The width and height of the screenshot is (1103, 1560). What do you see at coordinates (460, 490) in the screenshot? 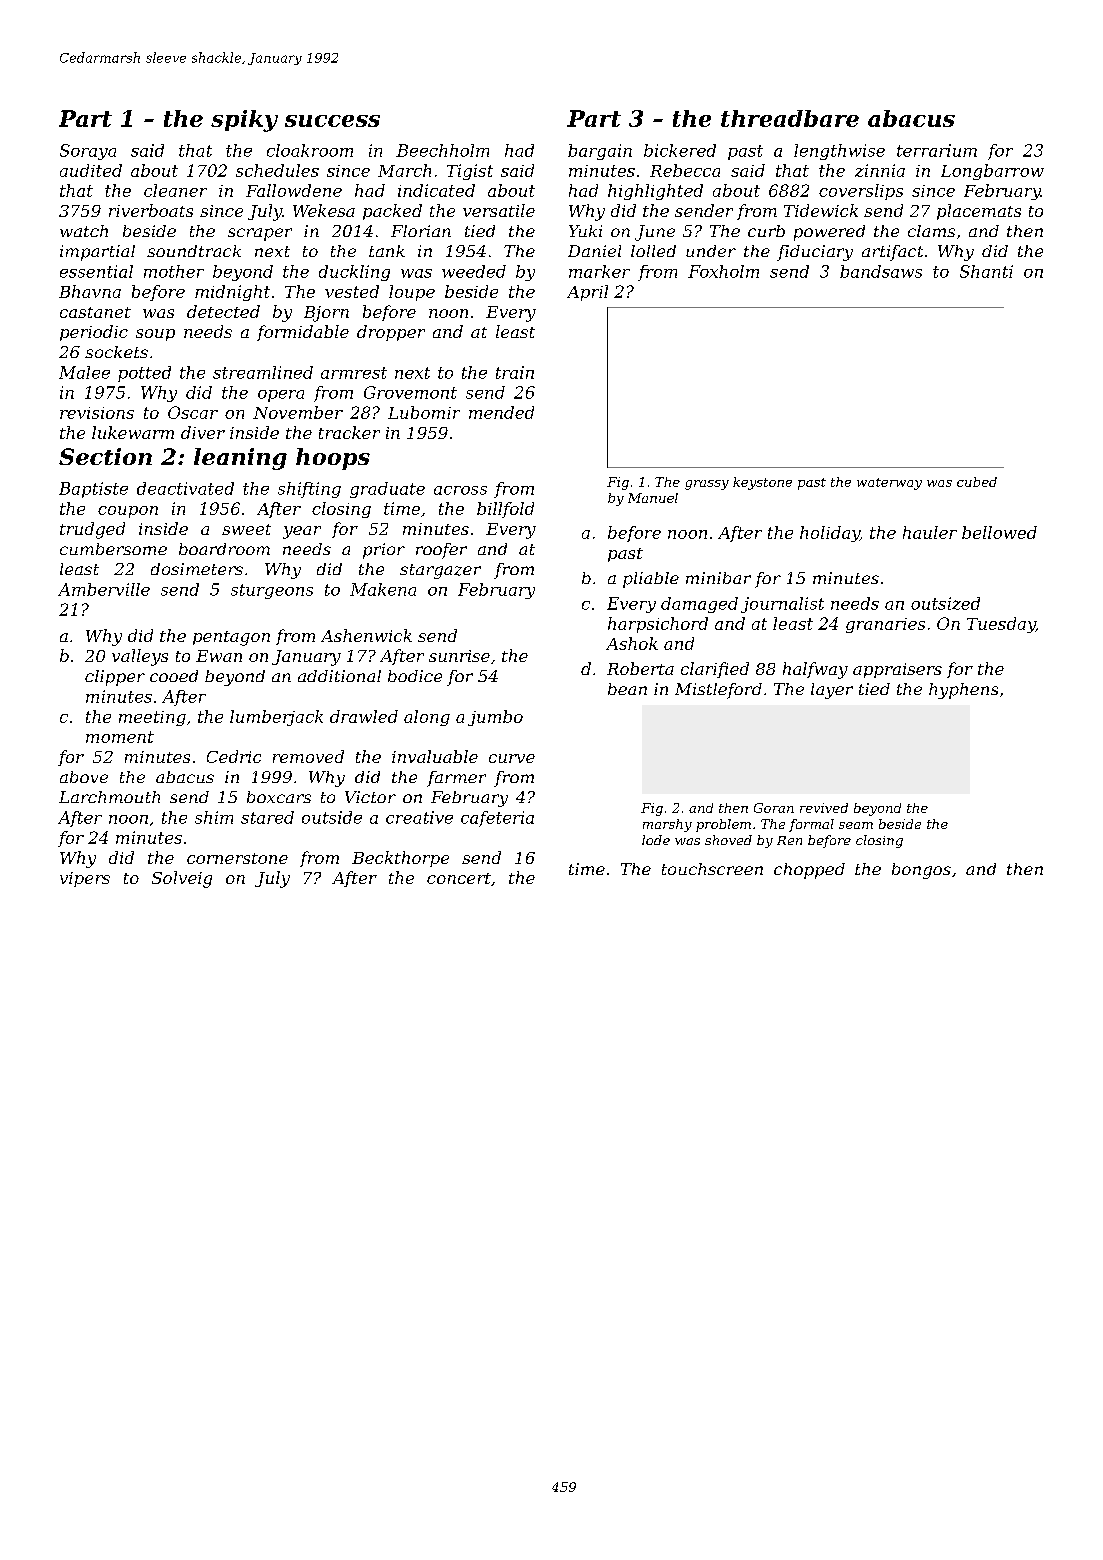
I see `across` at bounding box center [460, 490].
